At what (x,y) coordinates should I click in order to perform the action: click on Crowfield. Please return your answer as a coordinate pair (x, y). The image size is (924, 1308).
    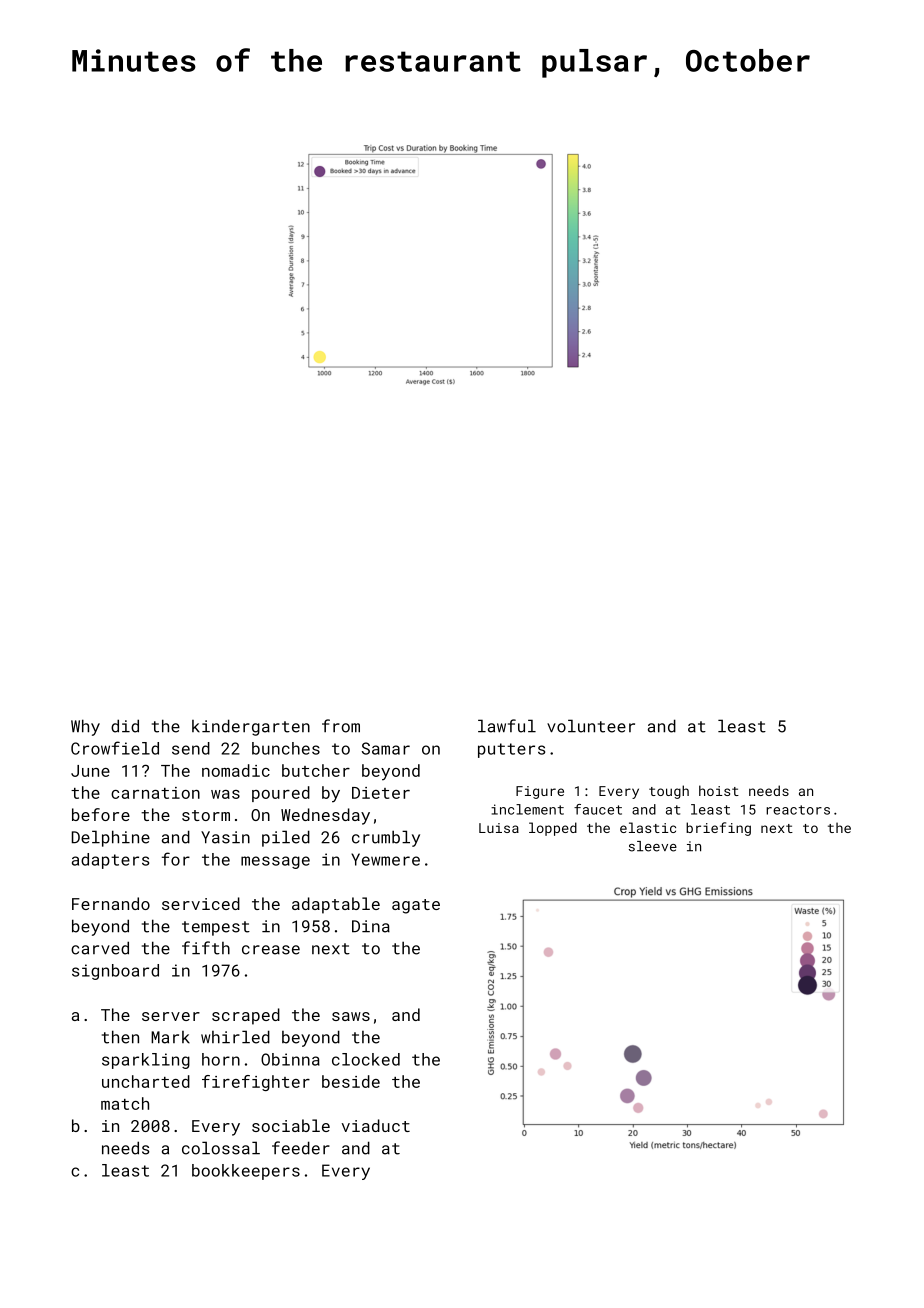
    Looking at the image, I should click on (115, 748).
